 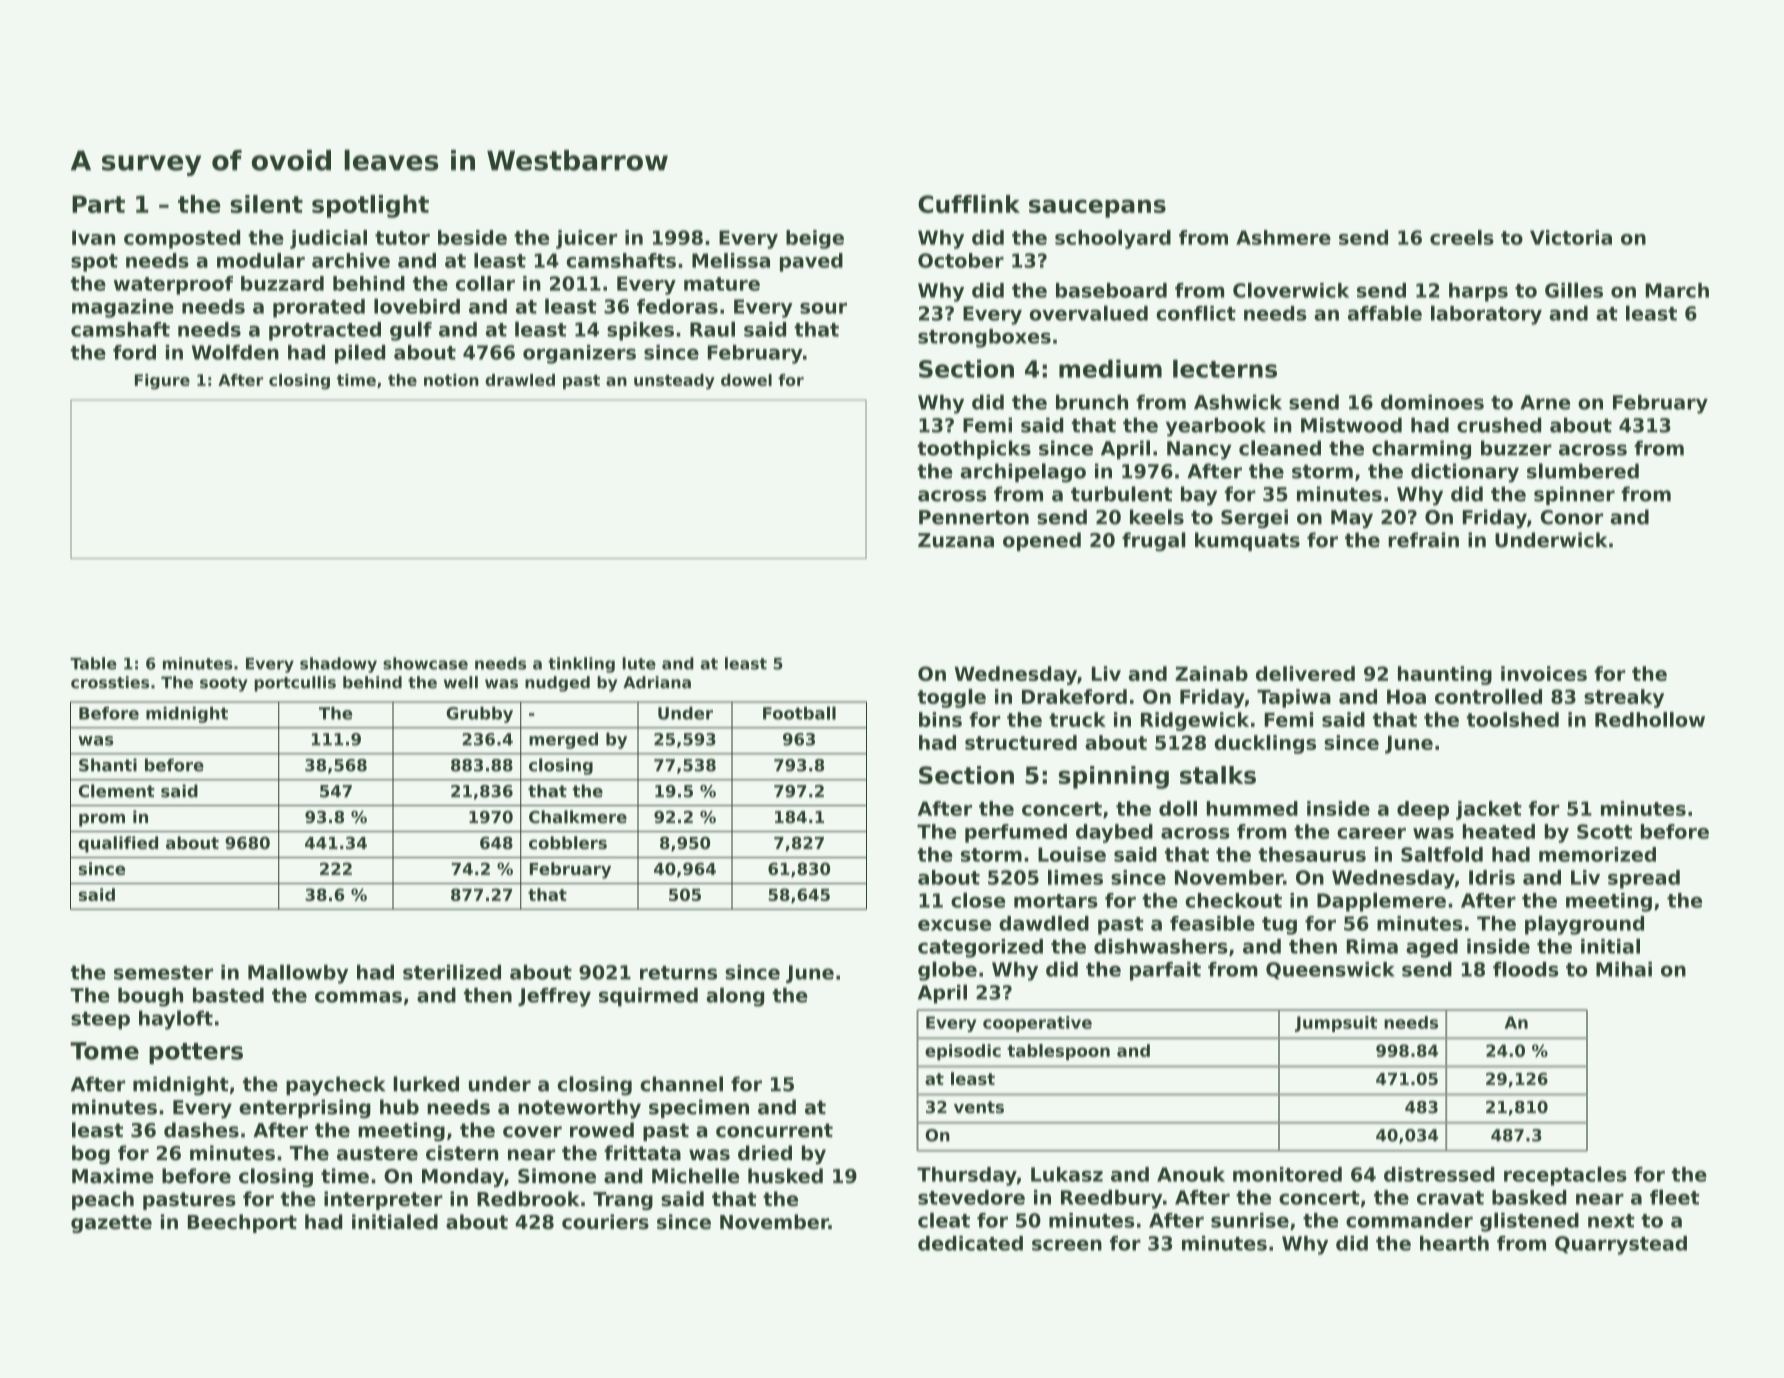 I want to click on perfumed, so click(x=1016, y=833).
